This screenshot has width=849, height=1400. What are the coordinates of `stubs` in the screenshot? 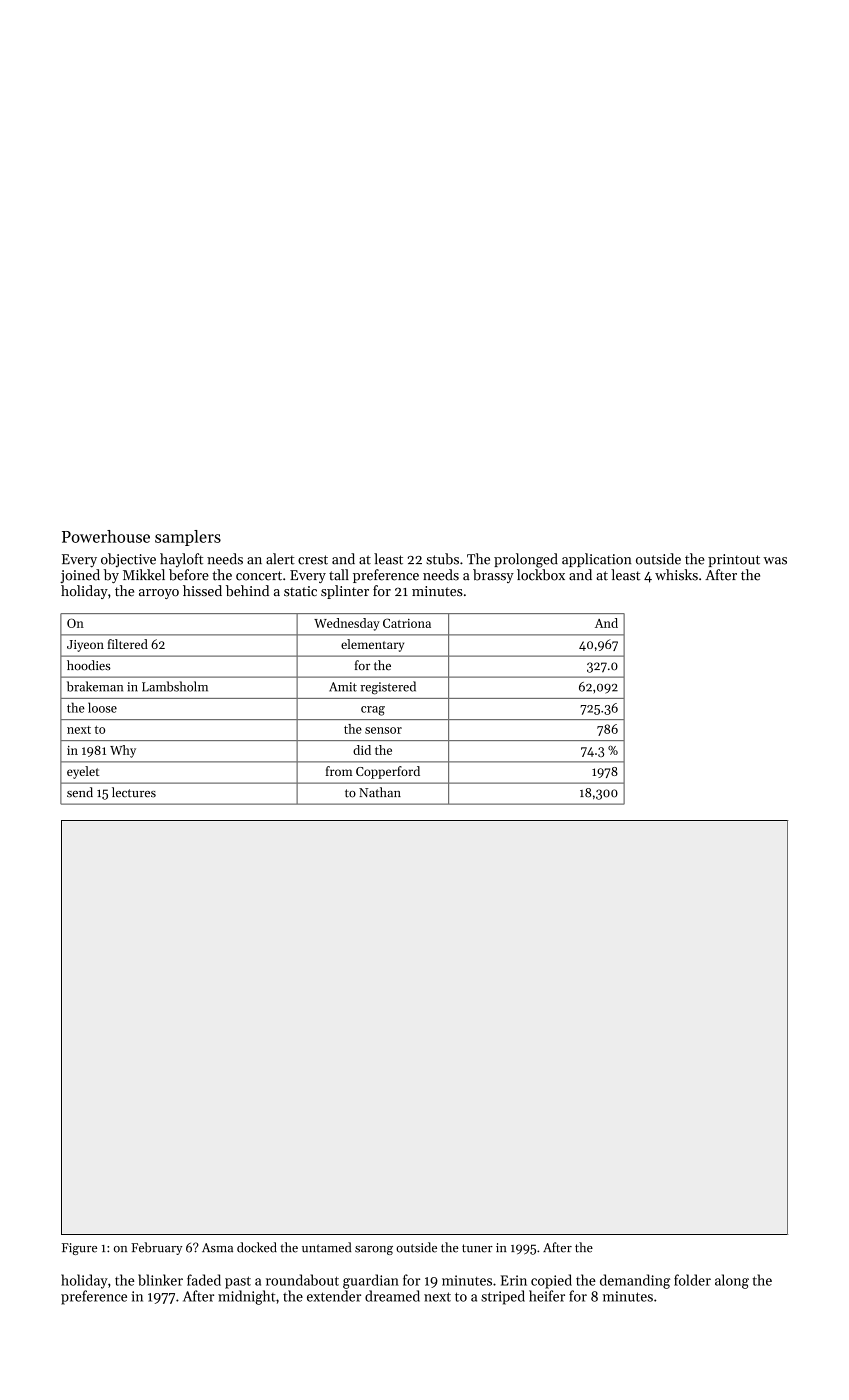 It's located at (442, 559).
